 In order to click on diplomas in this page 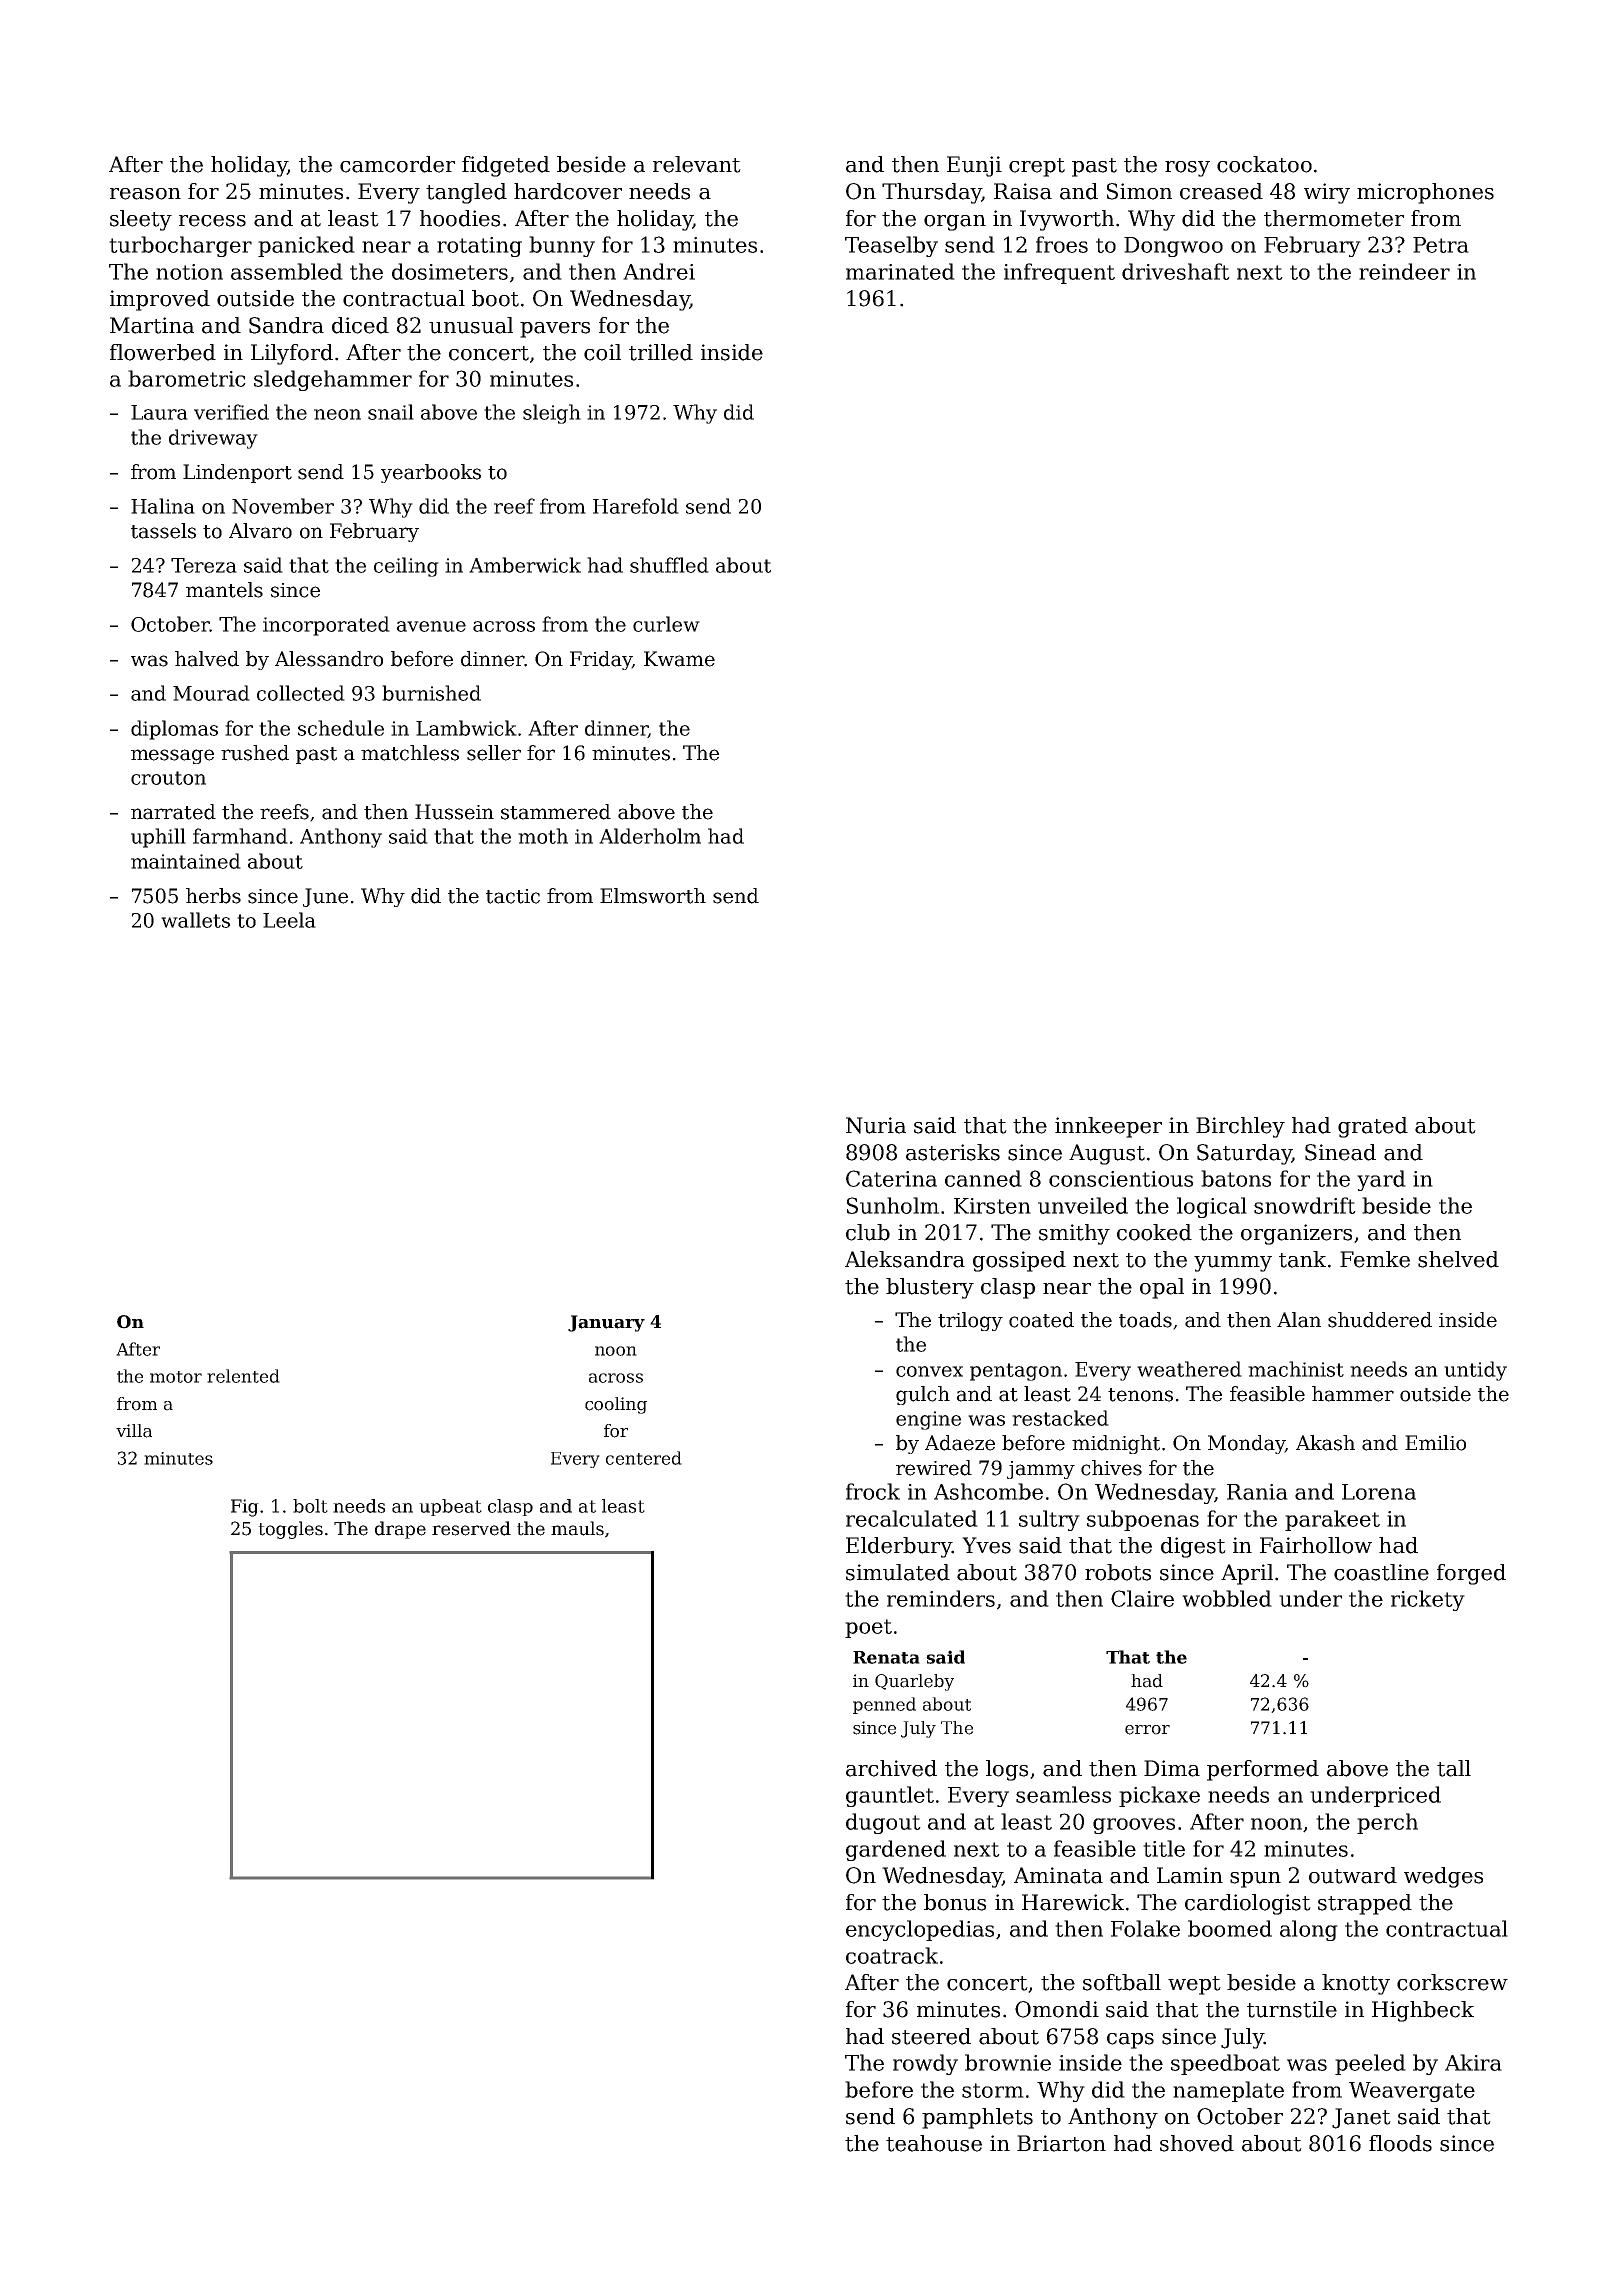, I will do `click(174, 730)`.
